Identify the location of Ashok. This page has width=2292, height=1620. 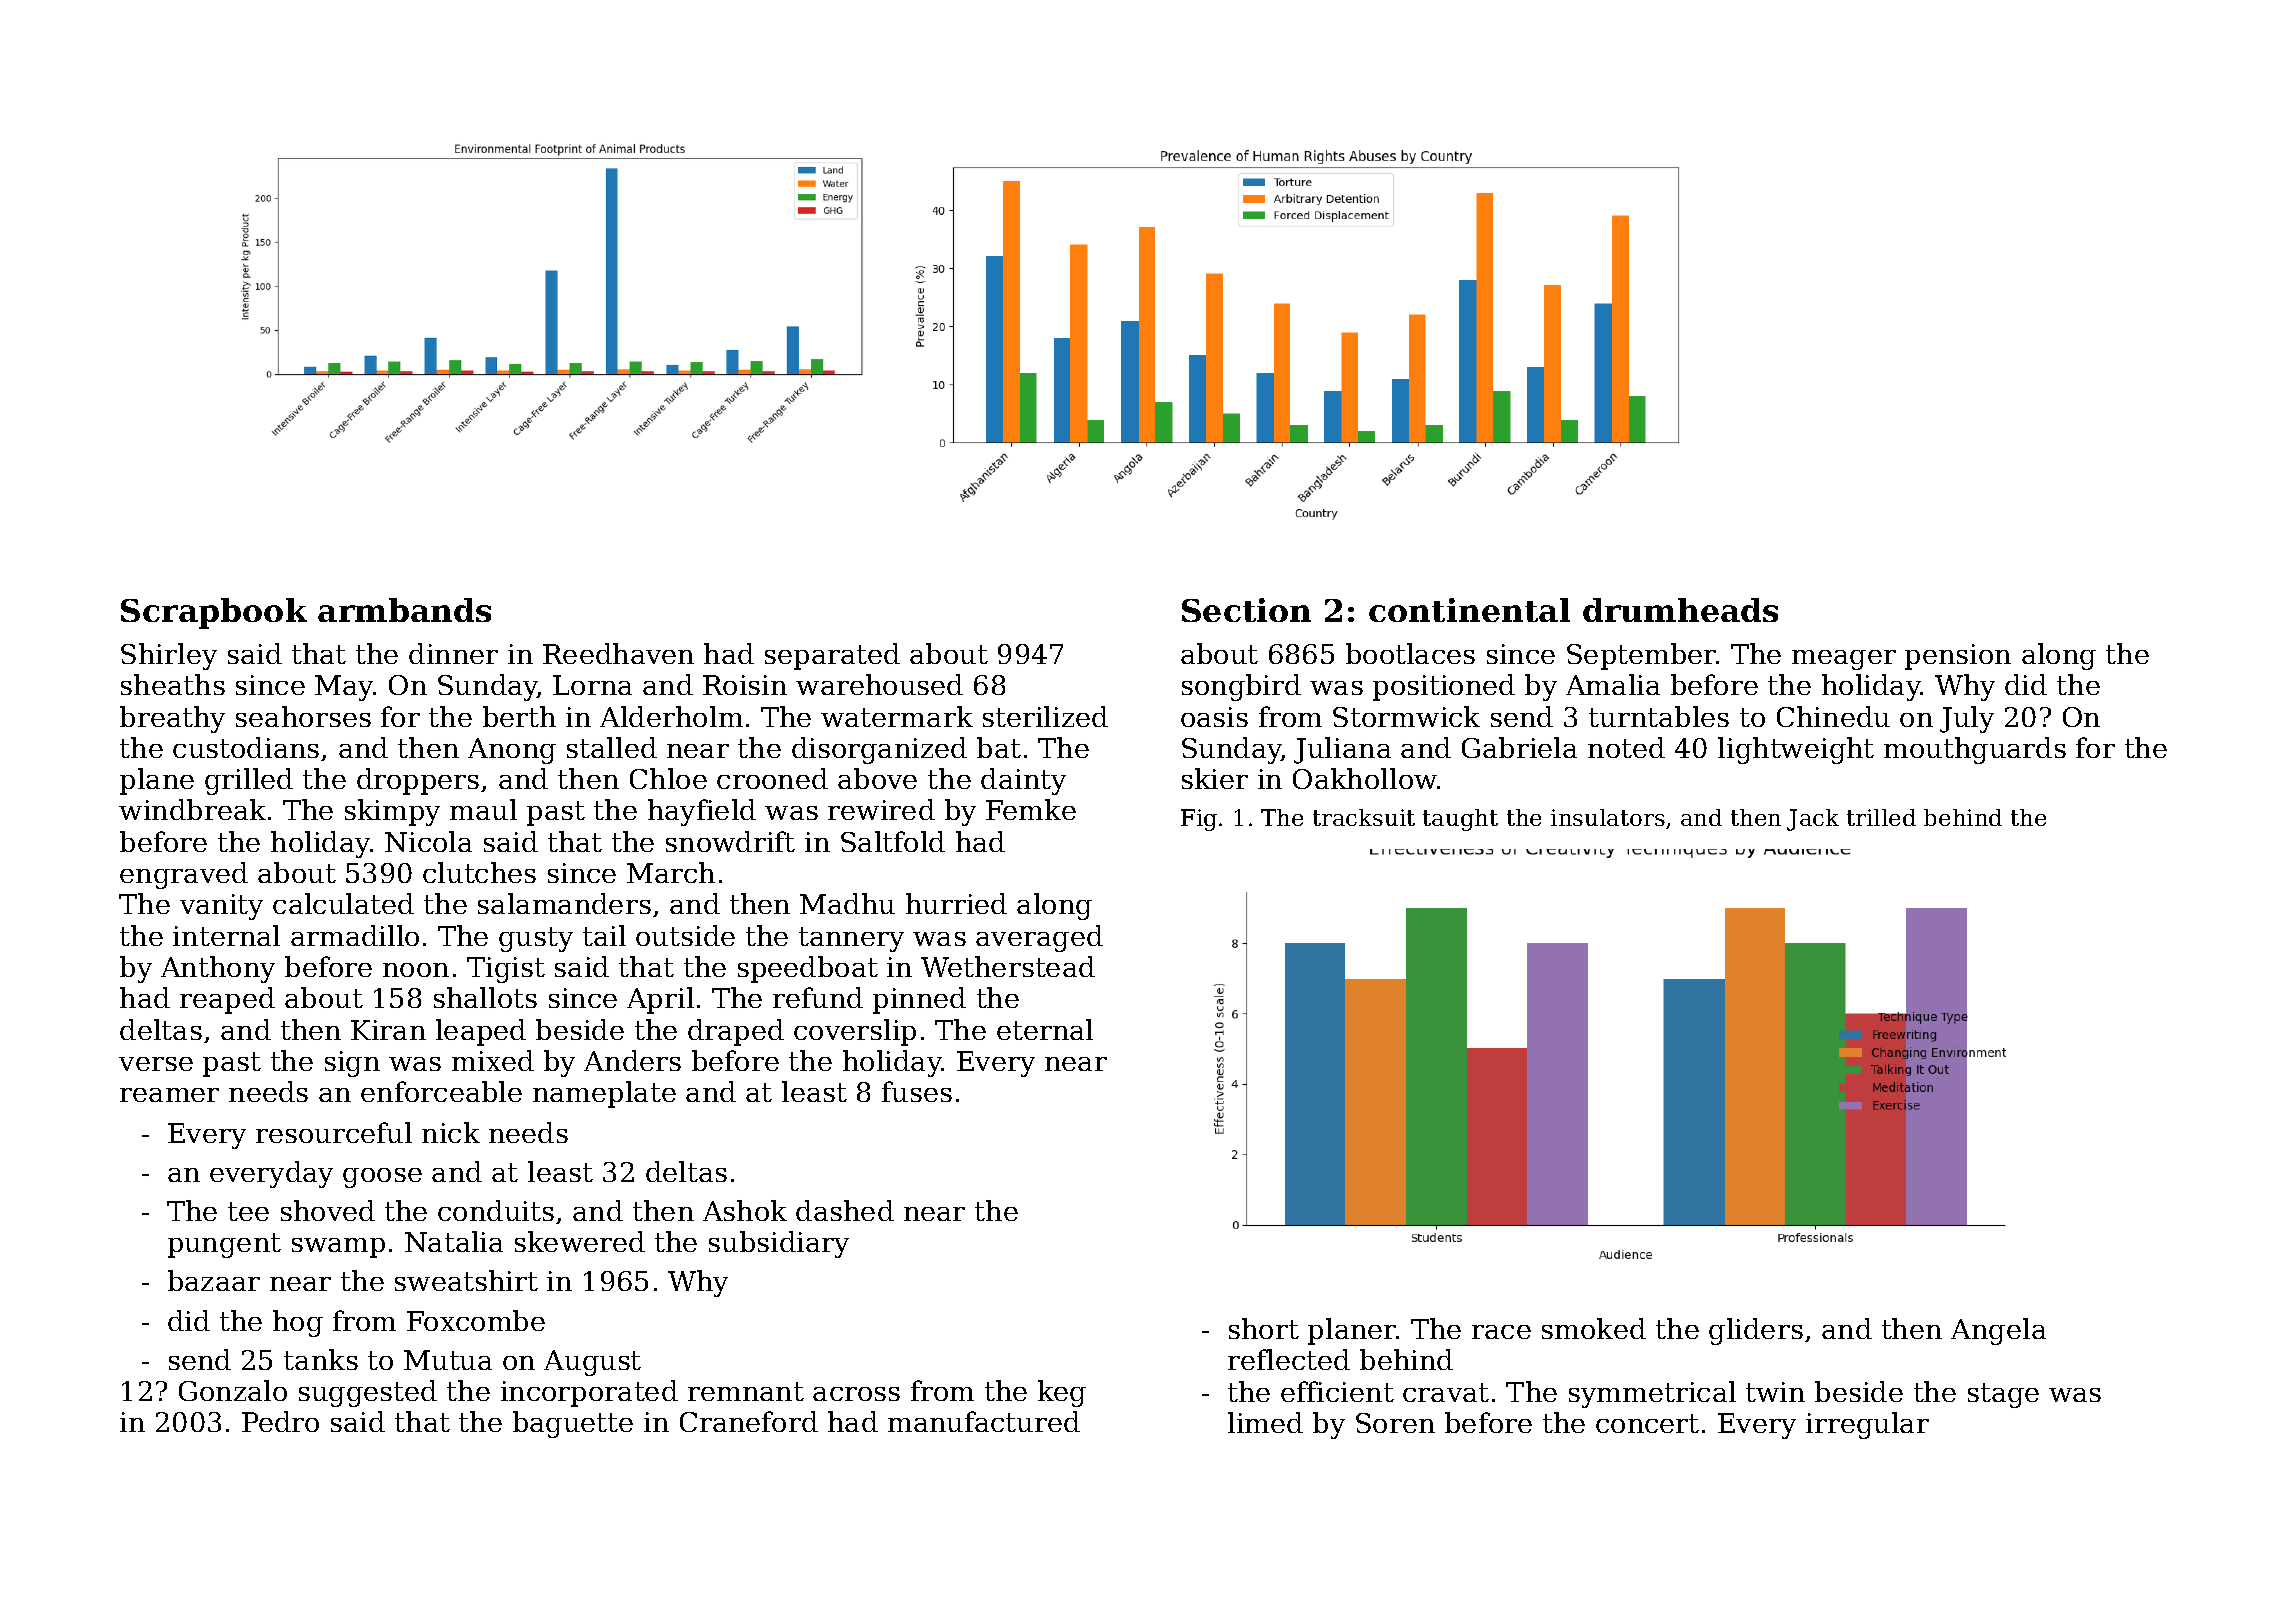
(745, 1210).
